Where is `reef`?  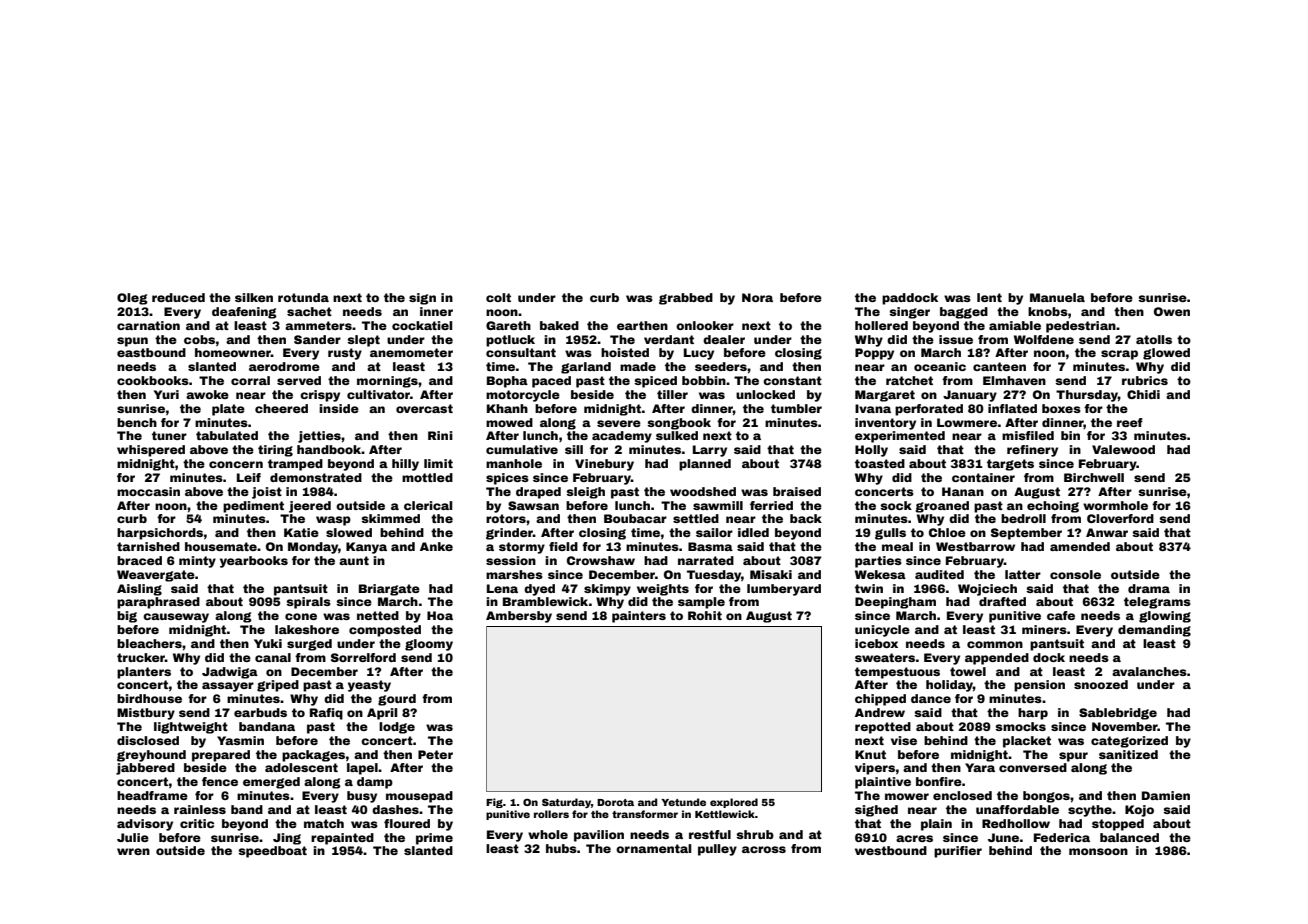 reef is located at coordinates (1130, 422).
